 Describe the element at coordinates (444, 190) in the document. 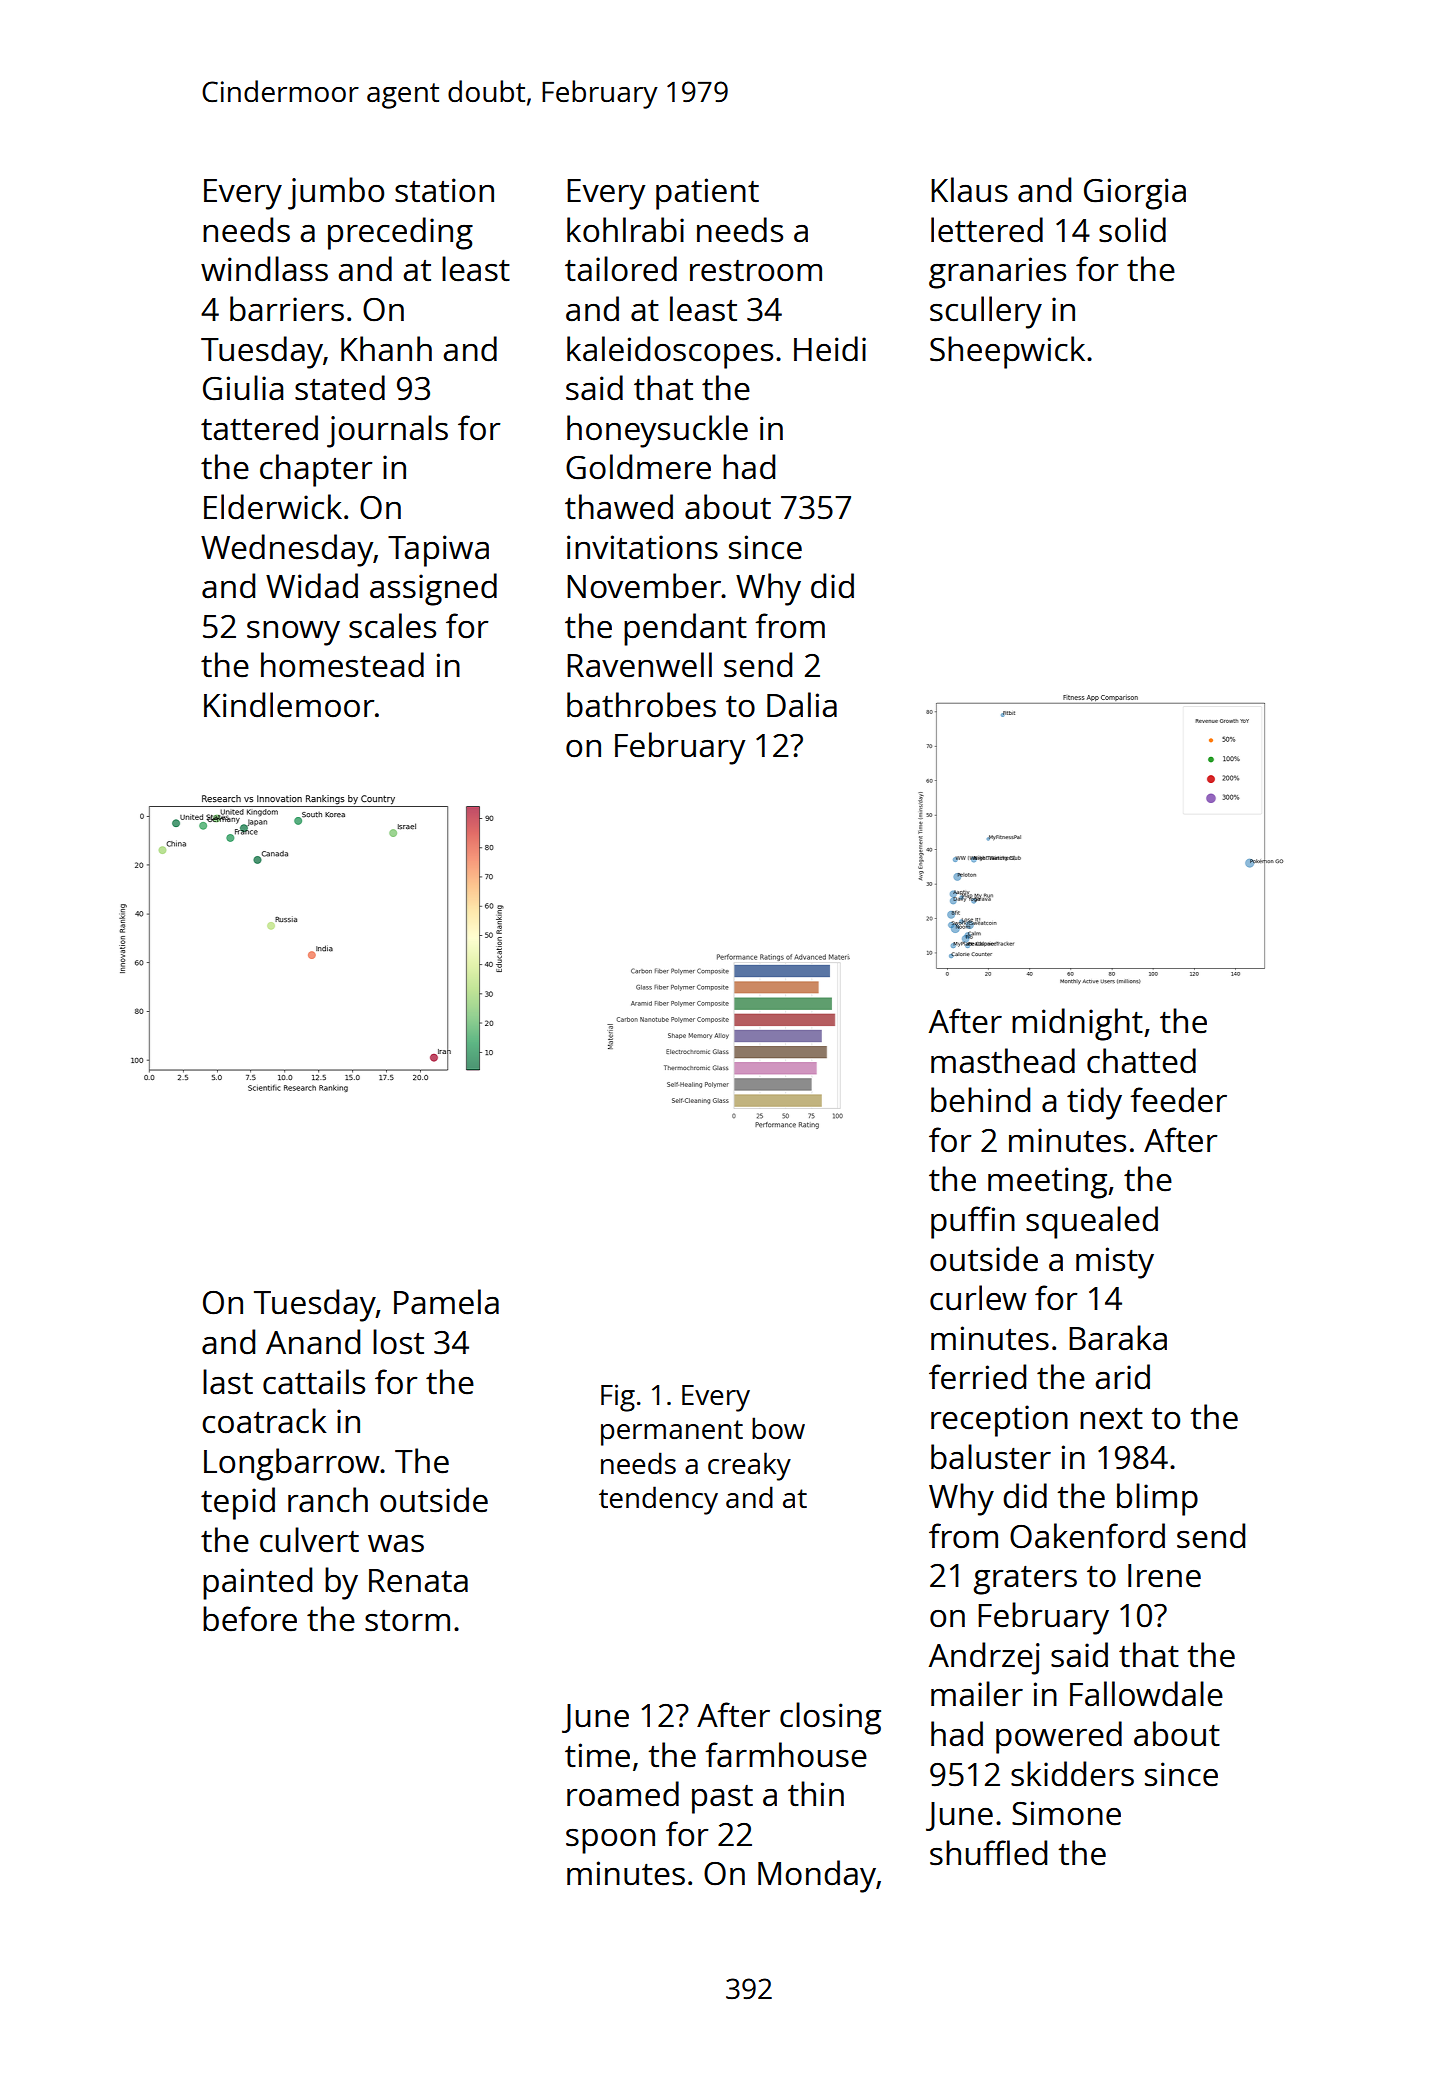

I see `station` at that location.
